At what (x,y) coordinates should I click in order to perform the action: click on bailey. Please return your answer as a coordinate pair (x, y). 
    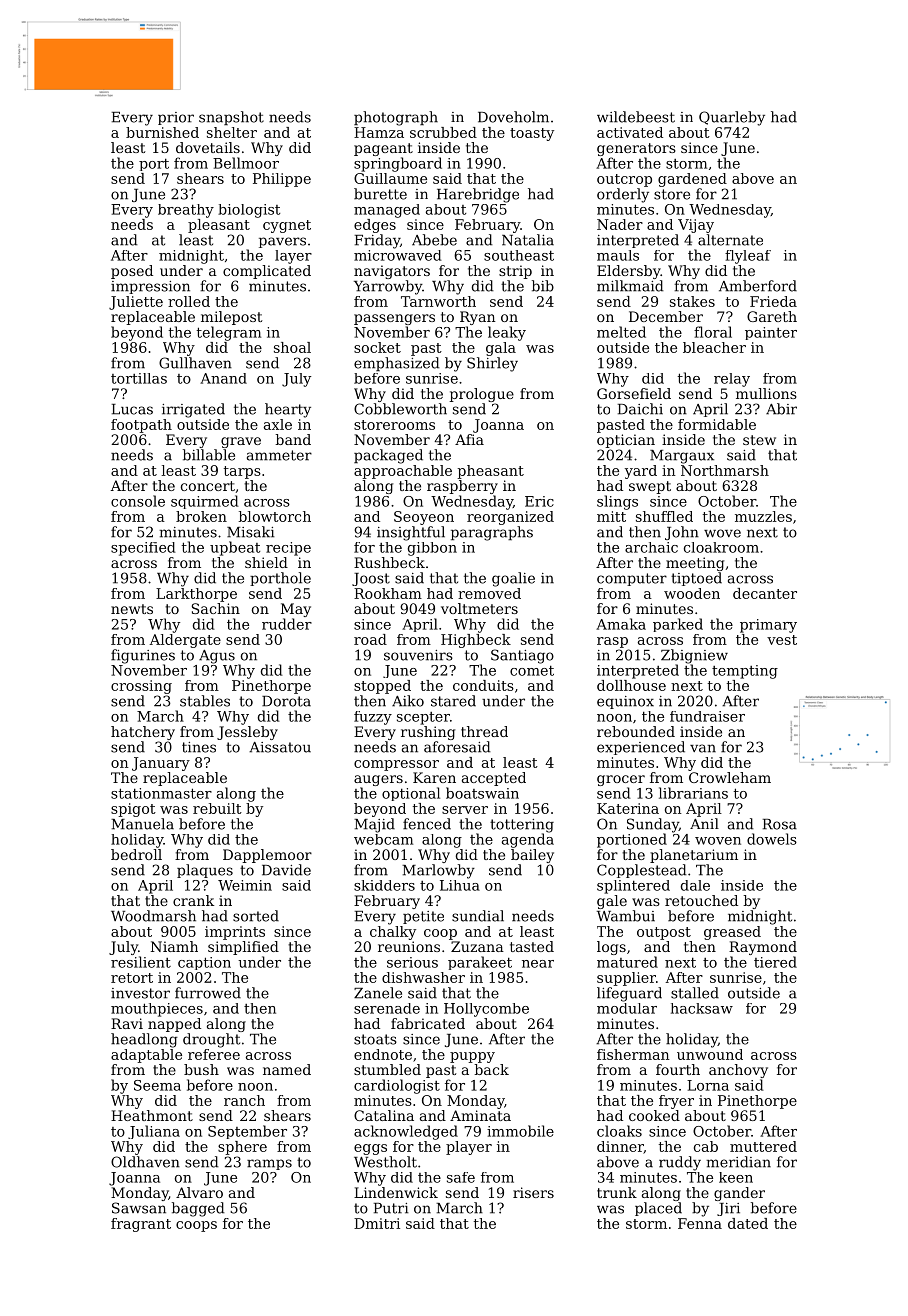
    Looking at the image, I should click on (532, 856).
